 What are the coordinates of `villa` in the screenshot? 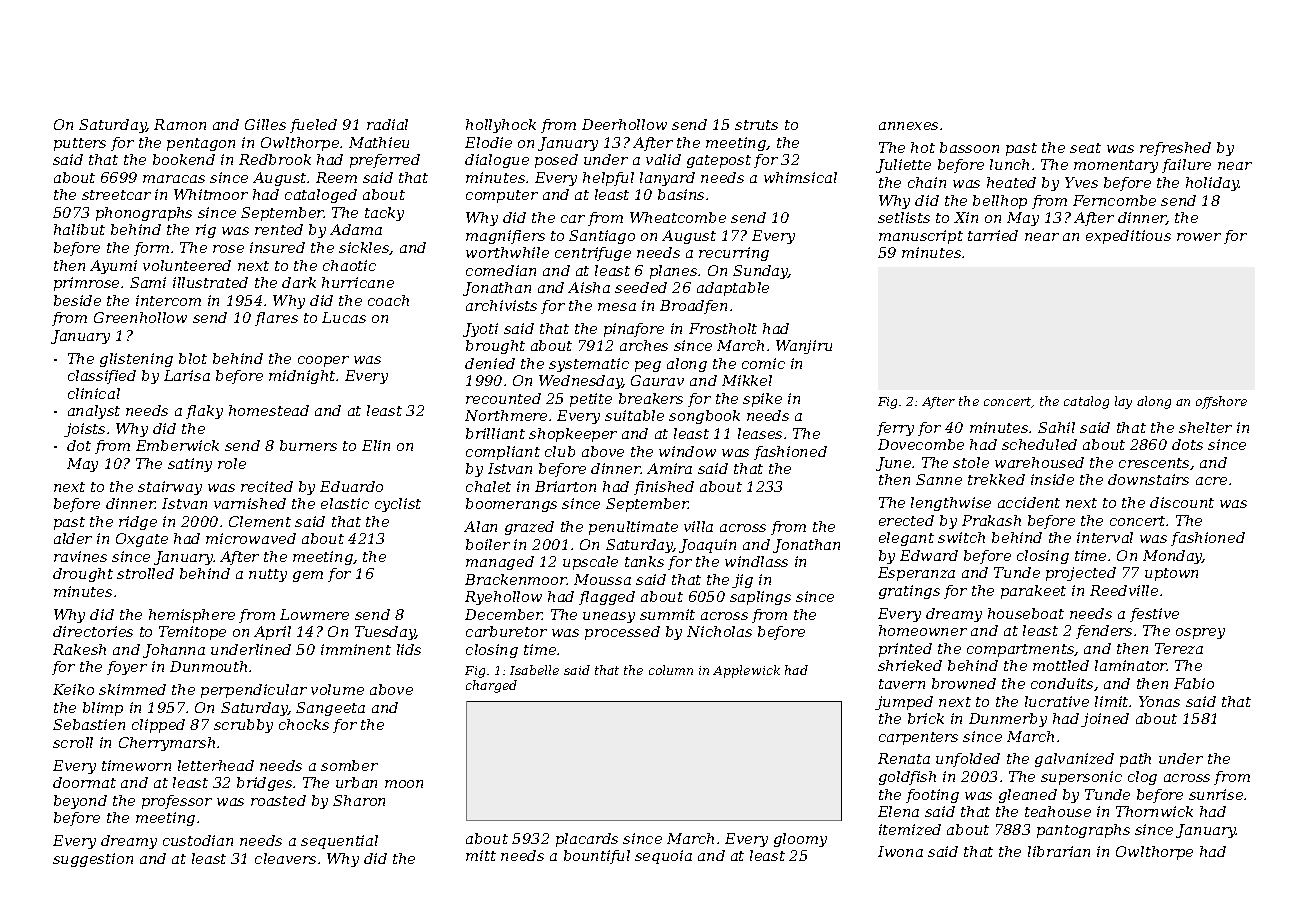 It's located at (698, 526).
